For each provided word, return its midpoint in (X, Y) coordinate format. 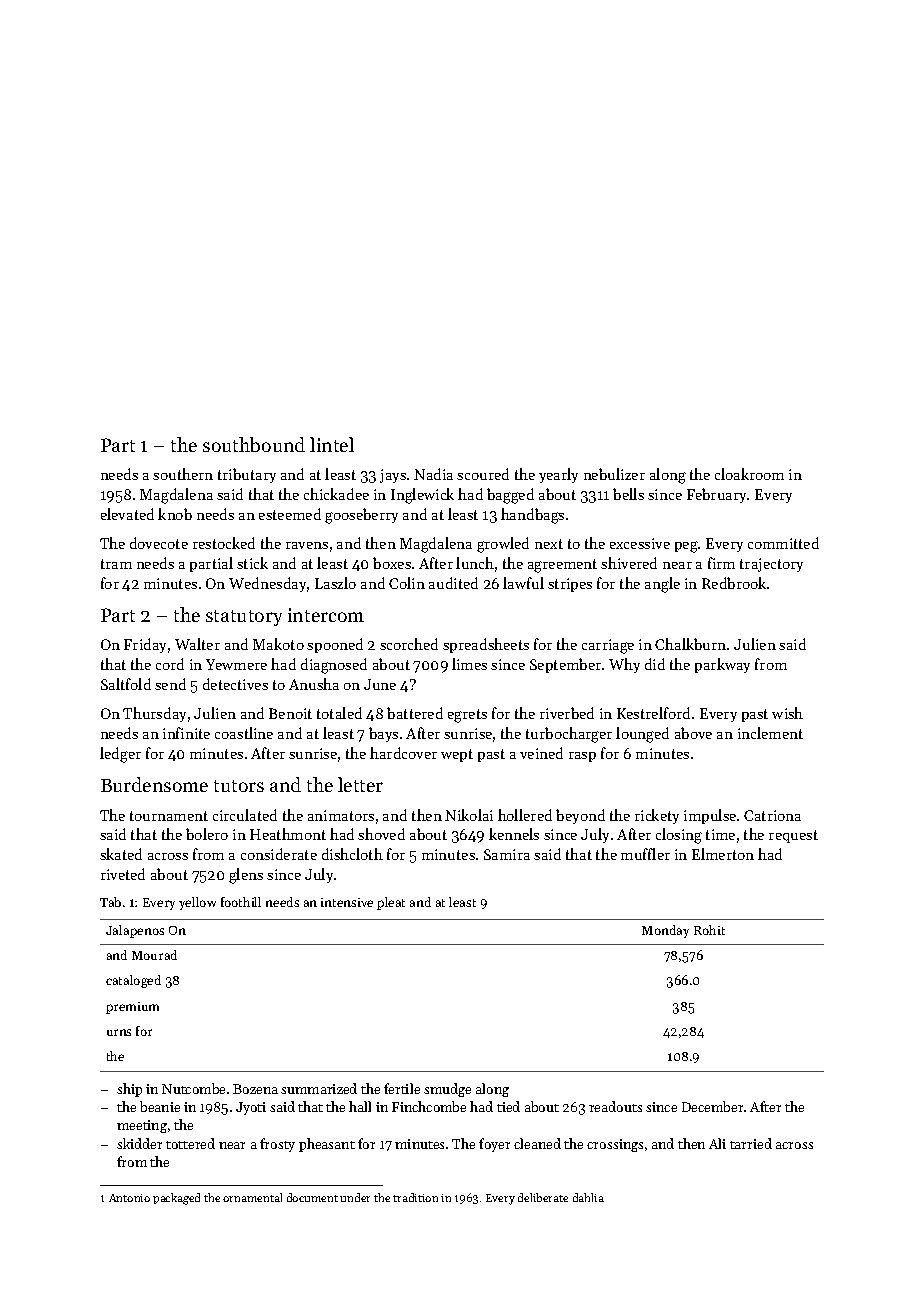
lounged (642, 735)
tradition (415, 1197)
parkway (722, 665)
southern (183, 474)
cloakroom (749, 474)
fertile (402, 1088)
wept (457, 755)
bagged (510, 496)
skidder (139, 1143)
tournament (169, 816)
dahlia (588, 1197)
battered (415, 713)
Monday (665, 931)
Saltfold (126, 684)
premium (132, 1008)
